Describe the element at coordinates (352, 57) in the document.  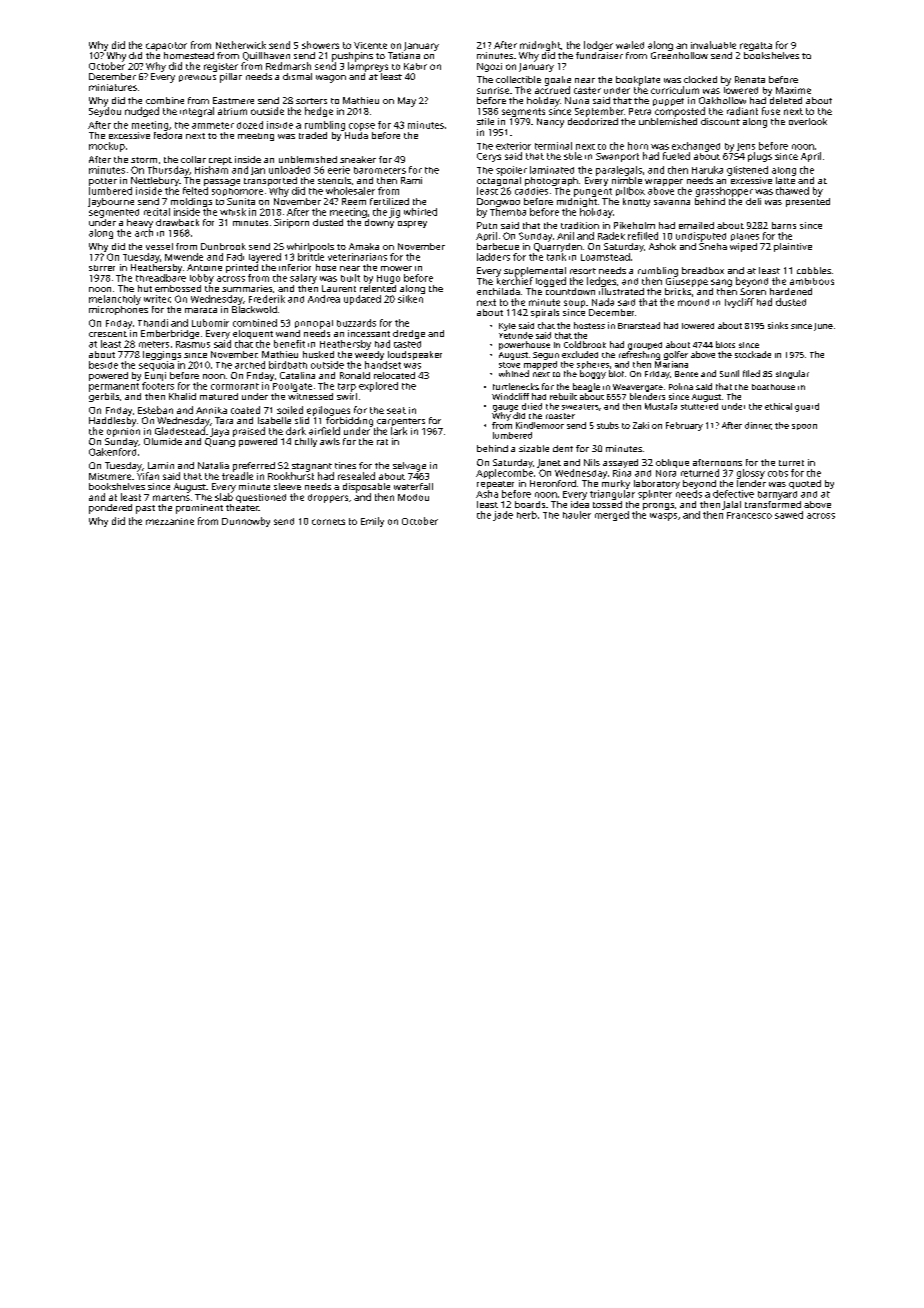
I see `pushpins` at that location.
